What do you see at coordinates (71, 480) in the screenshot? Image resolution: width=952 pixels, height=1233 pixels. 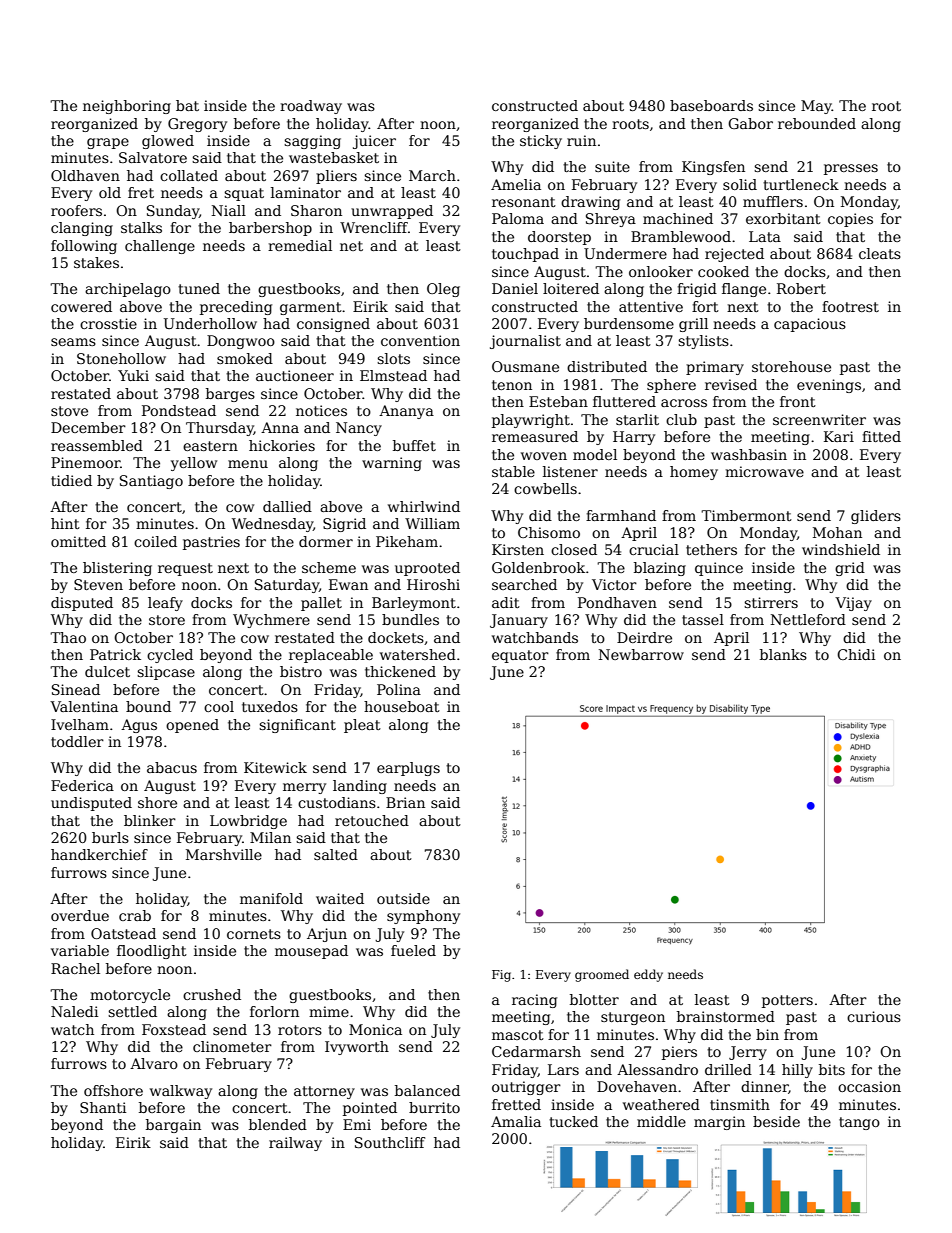 I see `tidied` at bounding box center [71, 480].
